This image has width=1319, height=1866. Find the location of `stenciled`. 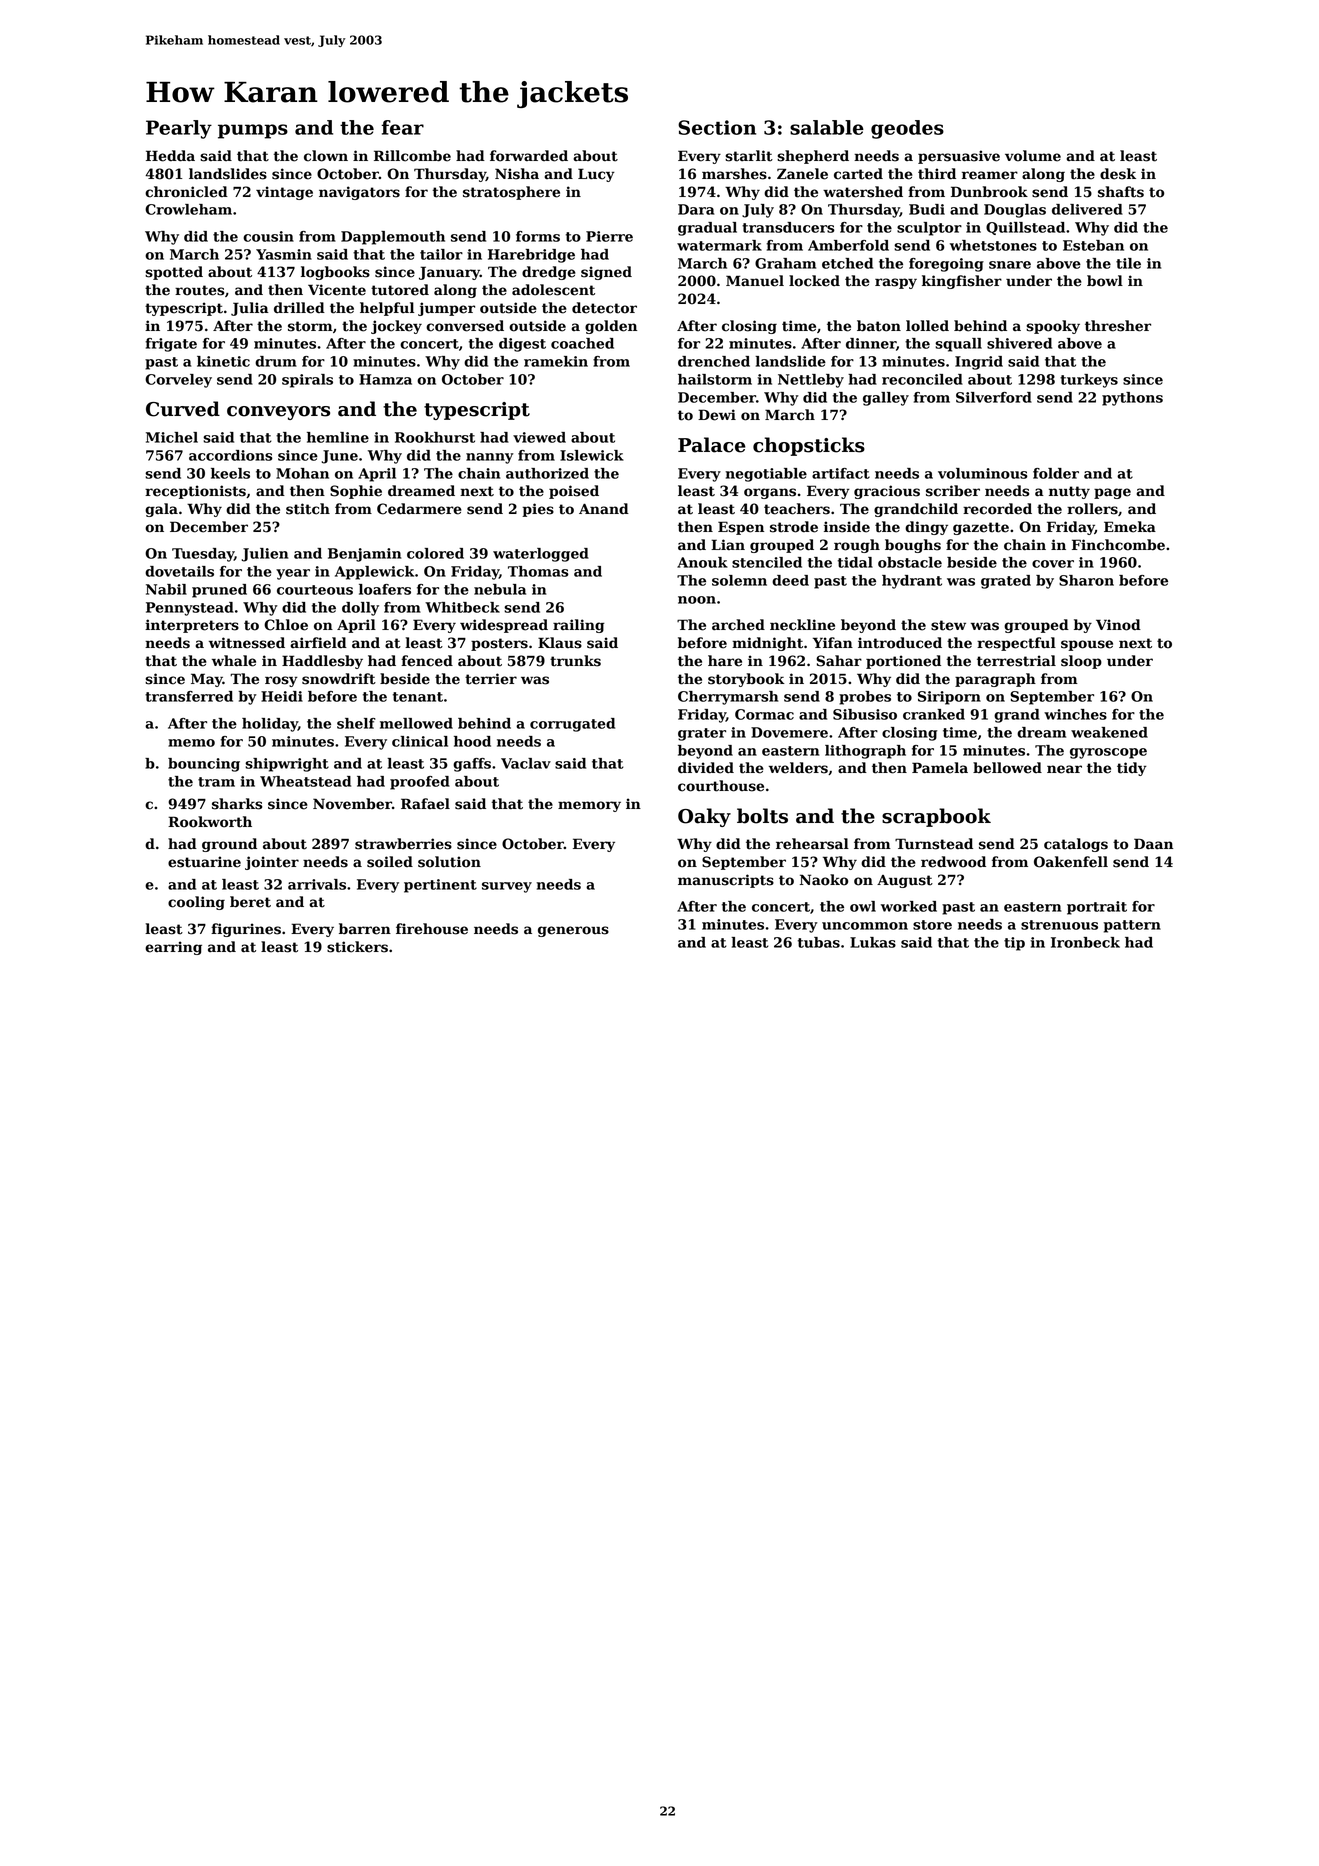

stenciled is located at coordinates (767, 562).
